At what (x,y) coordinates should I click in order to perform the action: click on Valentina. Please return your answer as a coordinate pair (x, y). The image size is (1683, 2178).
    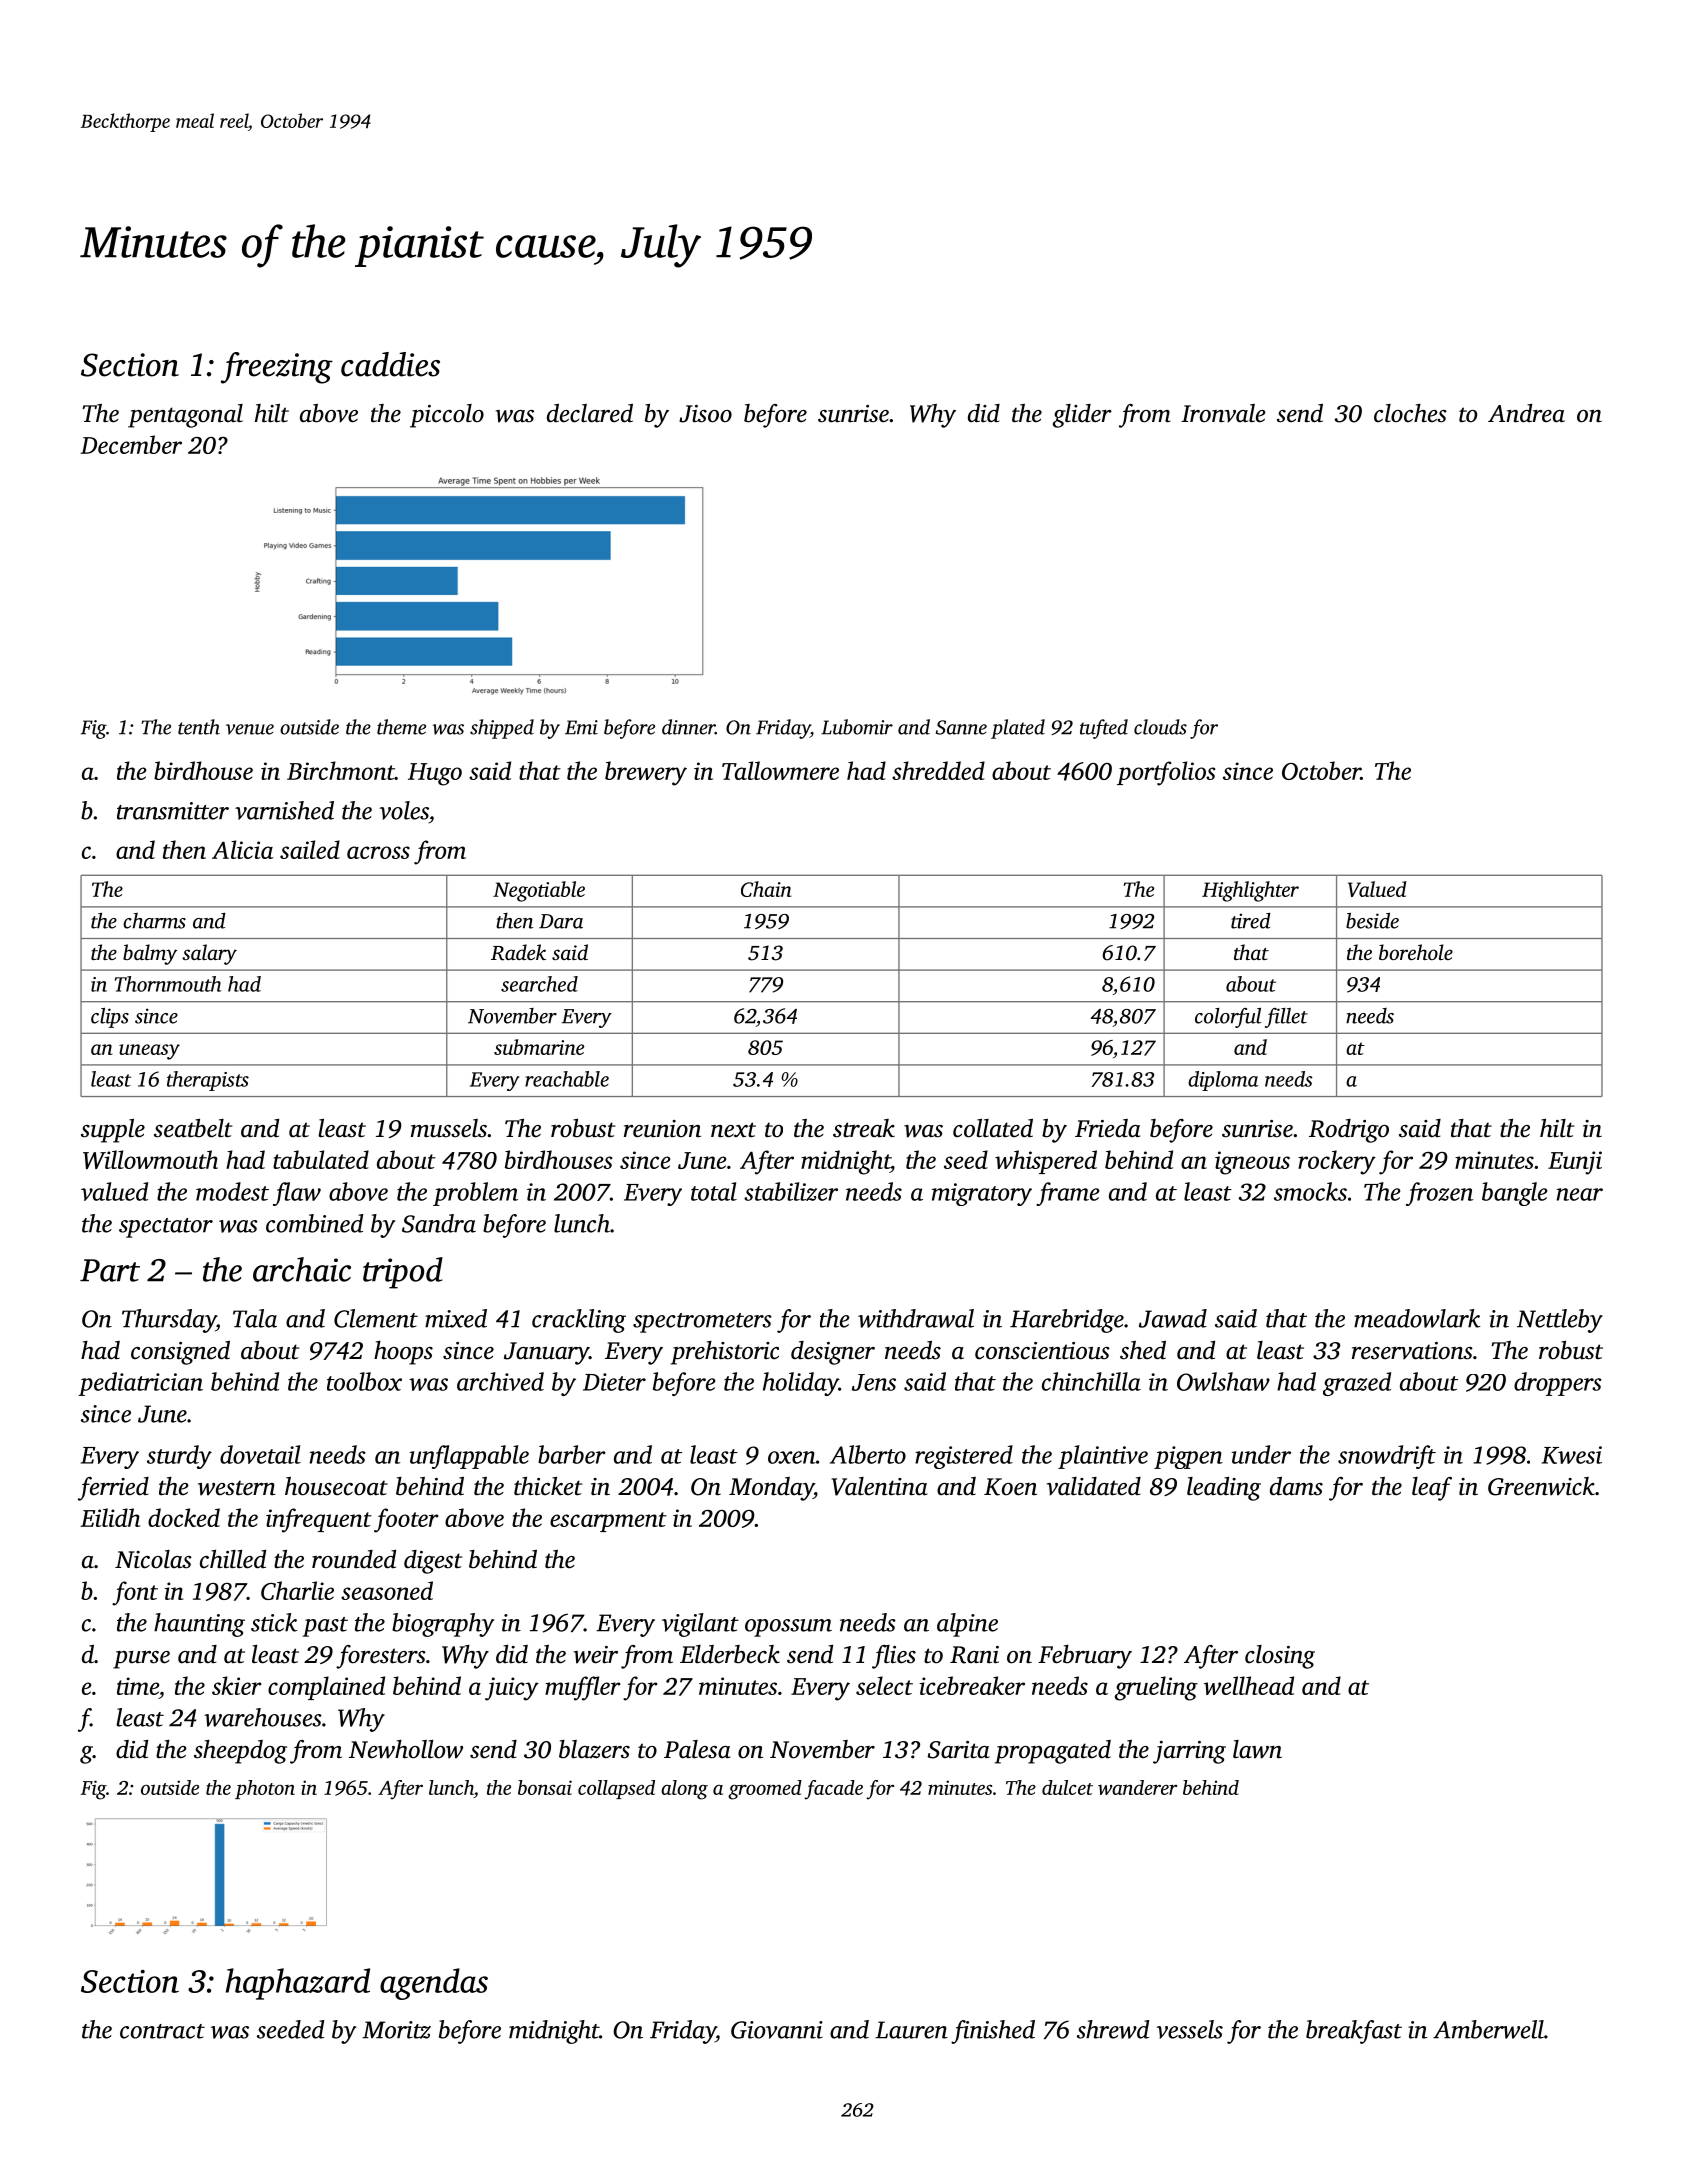
    Looking at the image, I should click on (879, 1486).
